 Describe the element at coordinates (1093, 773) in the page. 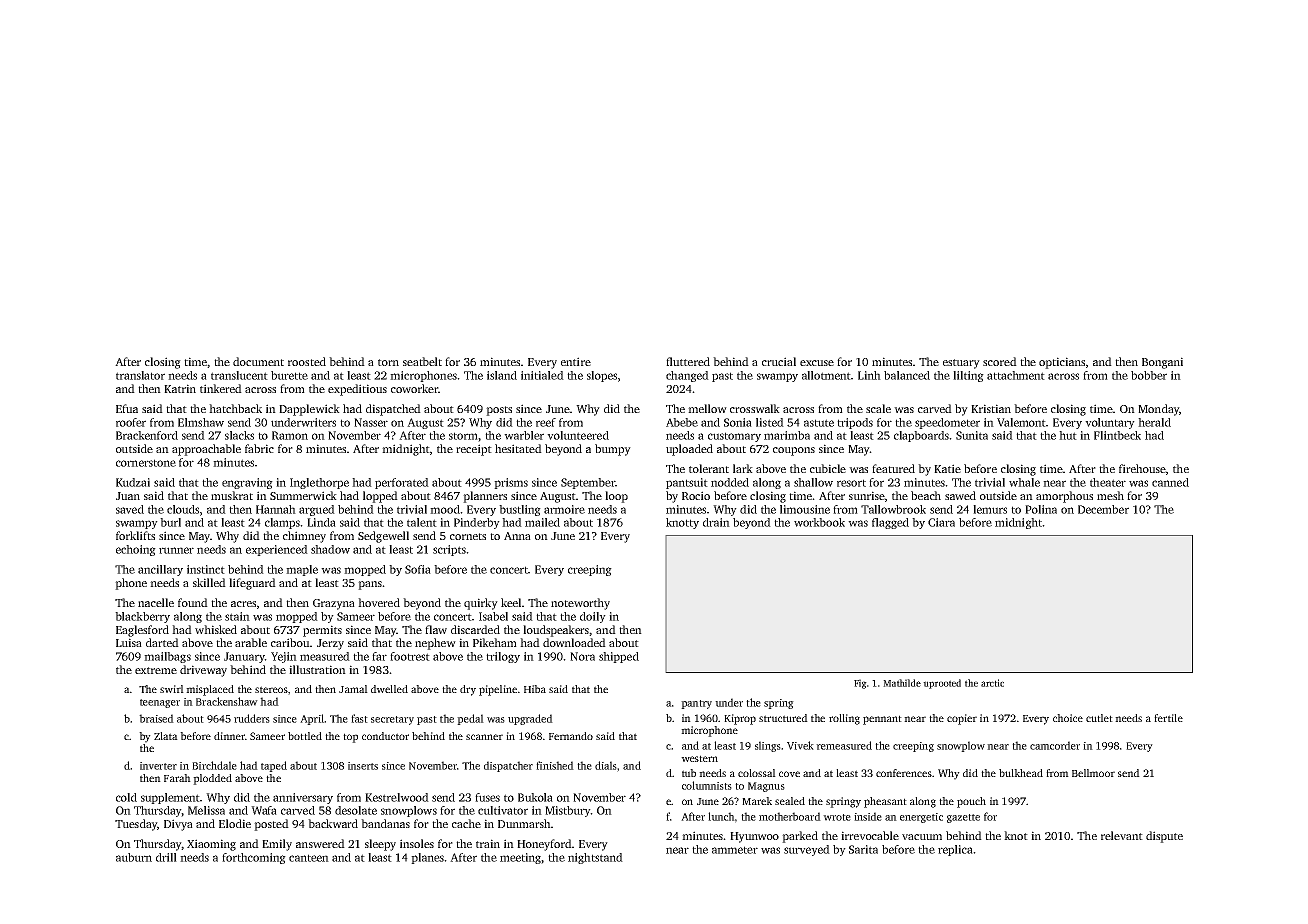

I see `Bellmoor` at that location.
